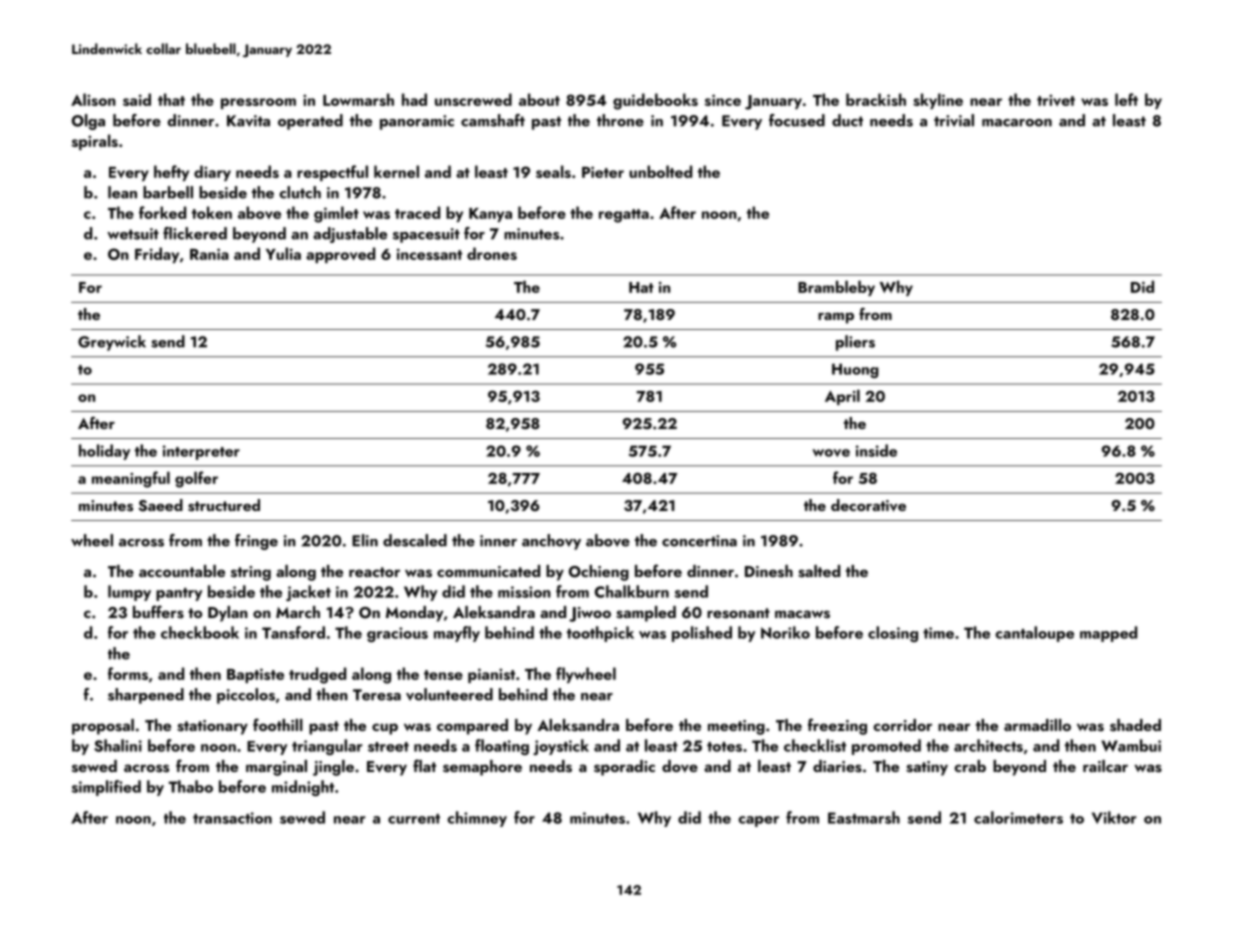  Describe the element at coordinates (1126, 99) in the screenshot. I see `left` at that location.
